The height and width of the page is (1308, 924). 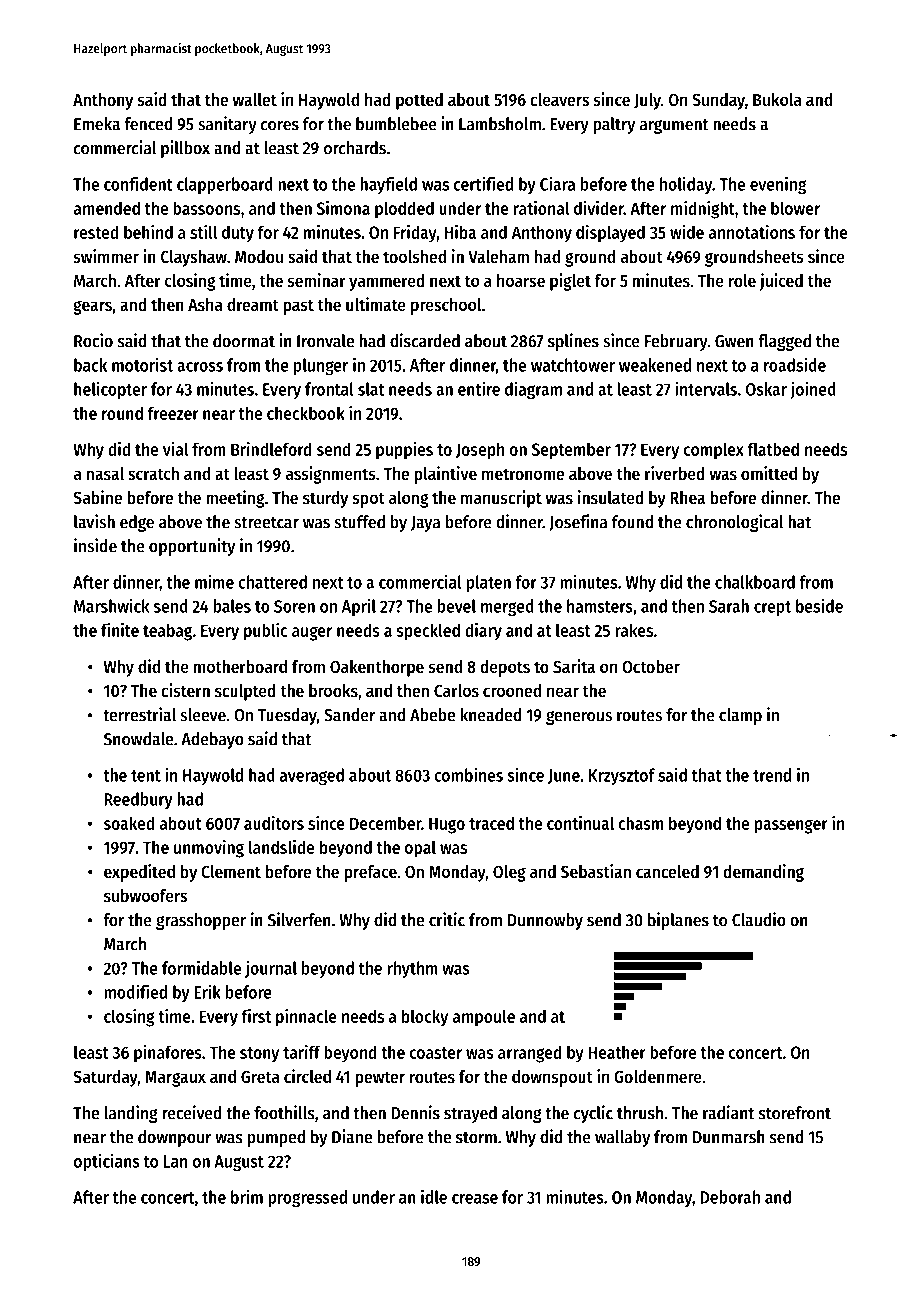 What do you see at coordinates (447, 919) in the page?
I see `critic` at bounding box center [447, 919].
